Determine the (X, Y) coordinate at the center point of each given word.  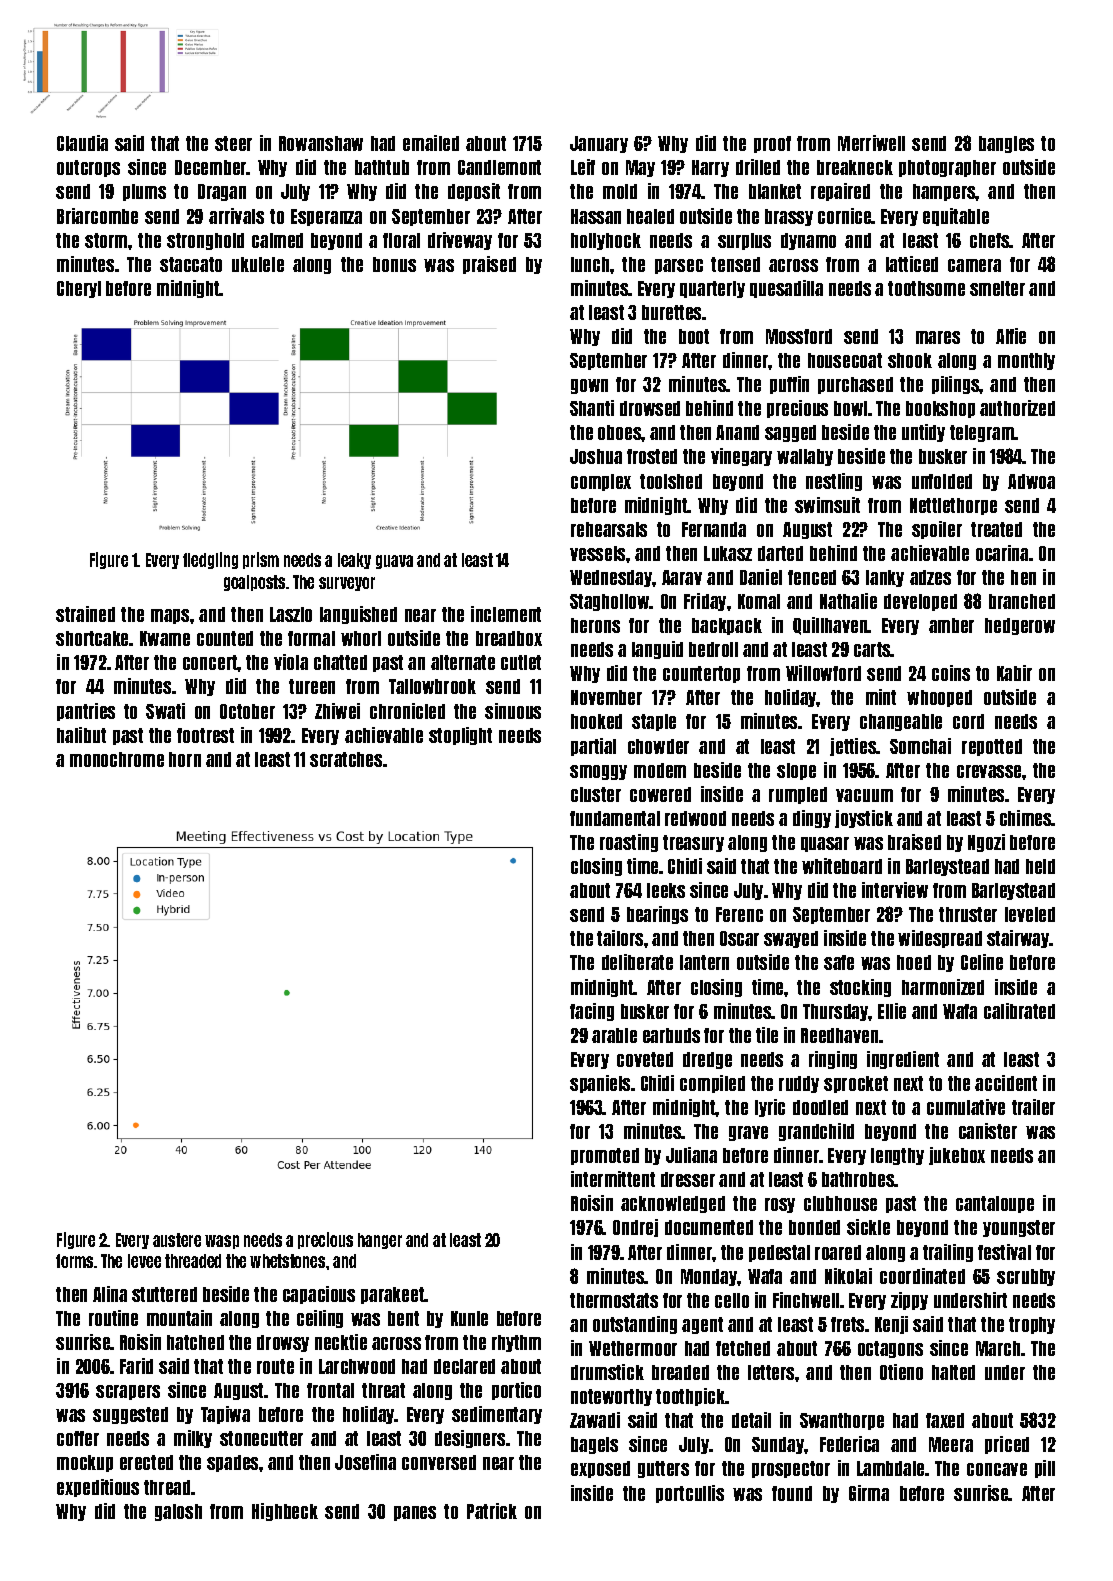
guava (394, 562)
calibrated (1019, 1011)
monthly (1026, 361)
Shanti (592, 408)
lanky (885, 578)
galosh (178, 1512)
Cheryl (79, 289)
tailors (620, 938)
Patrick (492, 1511)
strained (85, 614)
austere (177, 1240)
